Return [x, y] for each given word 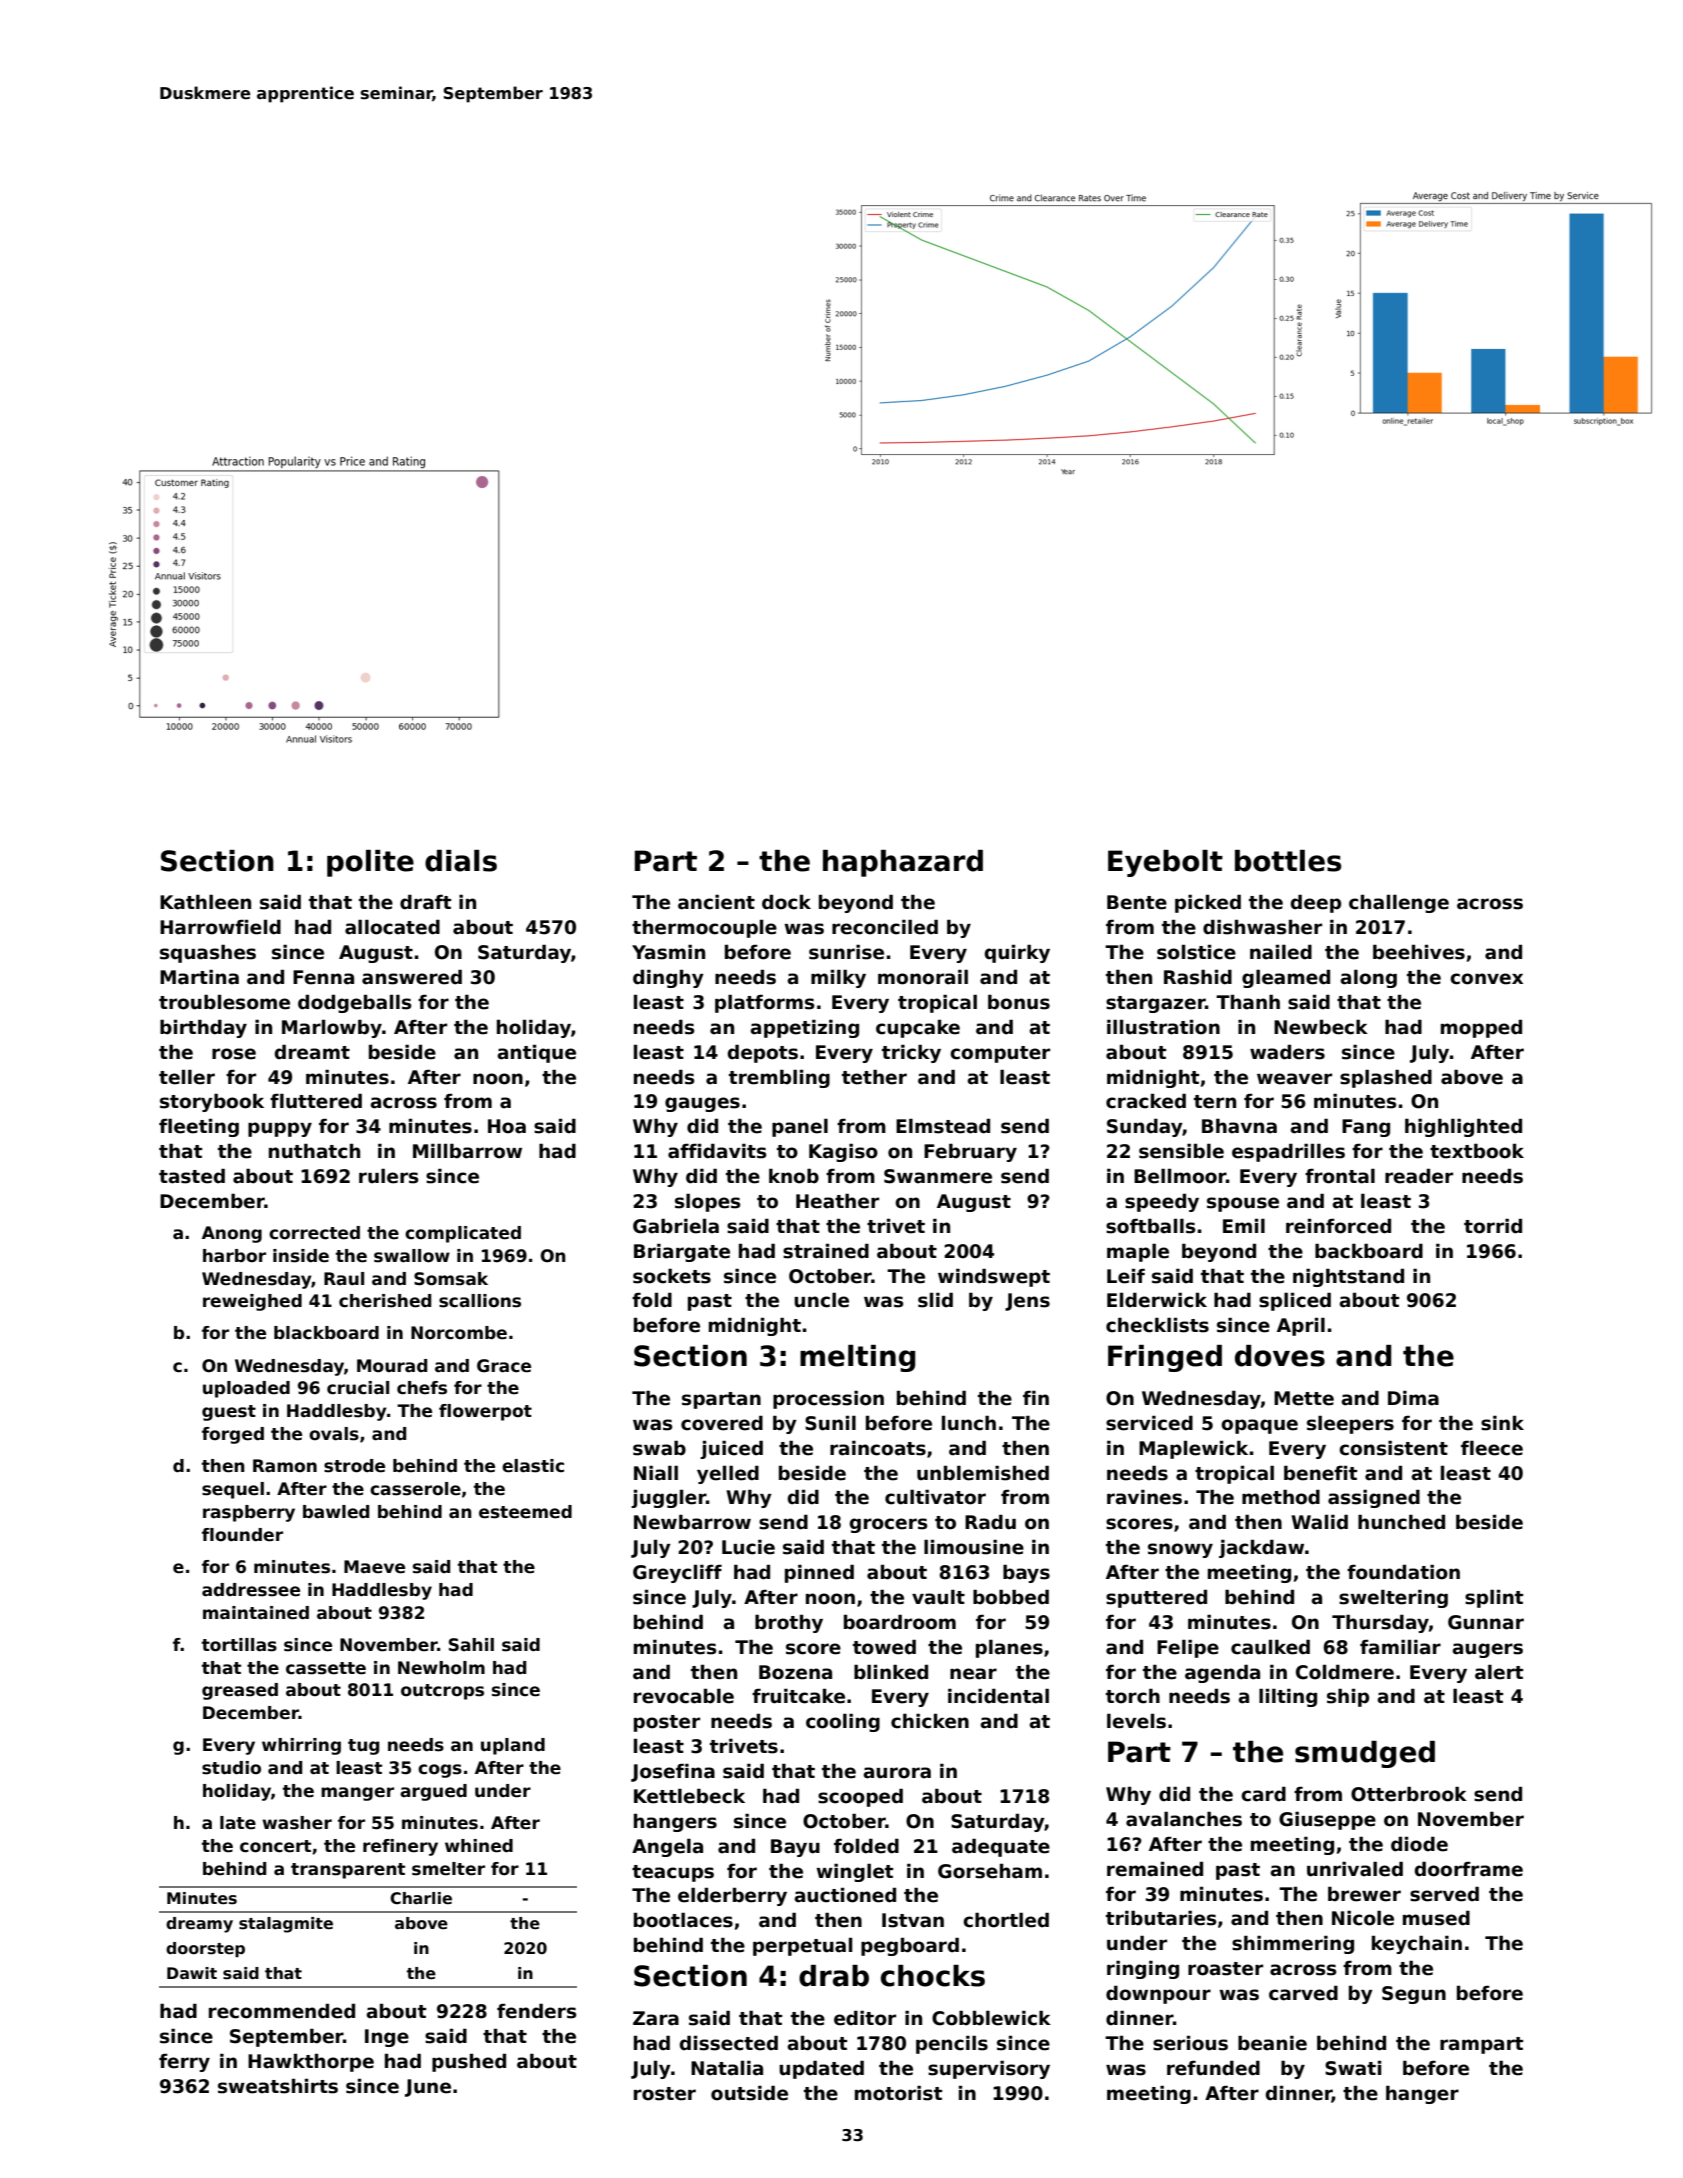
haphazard [903, 863]
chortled [1006, 1920]
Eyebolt [1165, 863]
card [1263, 1794]
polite [370, 863]
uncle [821, 1300]
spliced [1295, 1301]
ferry [184, 2063]
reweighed [252, 1302]
